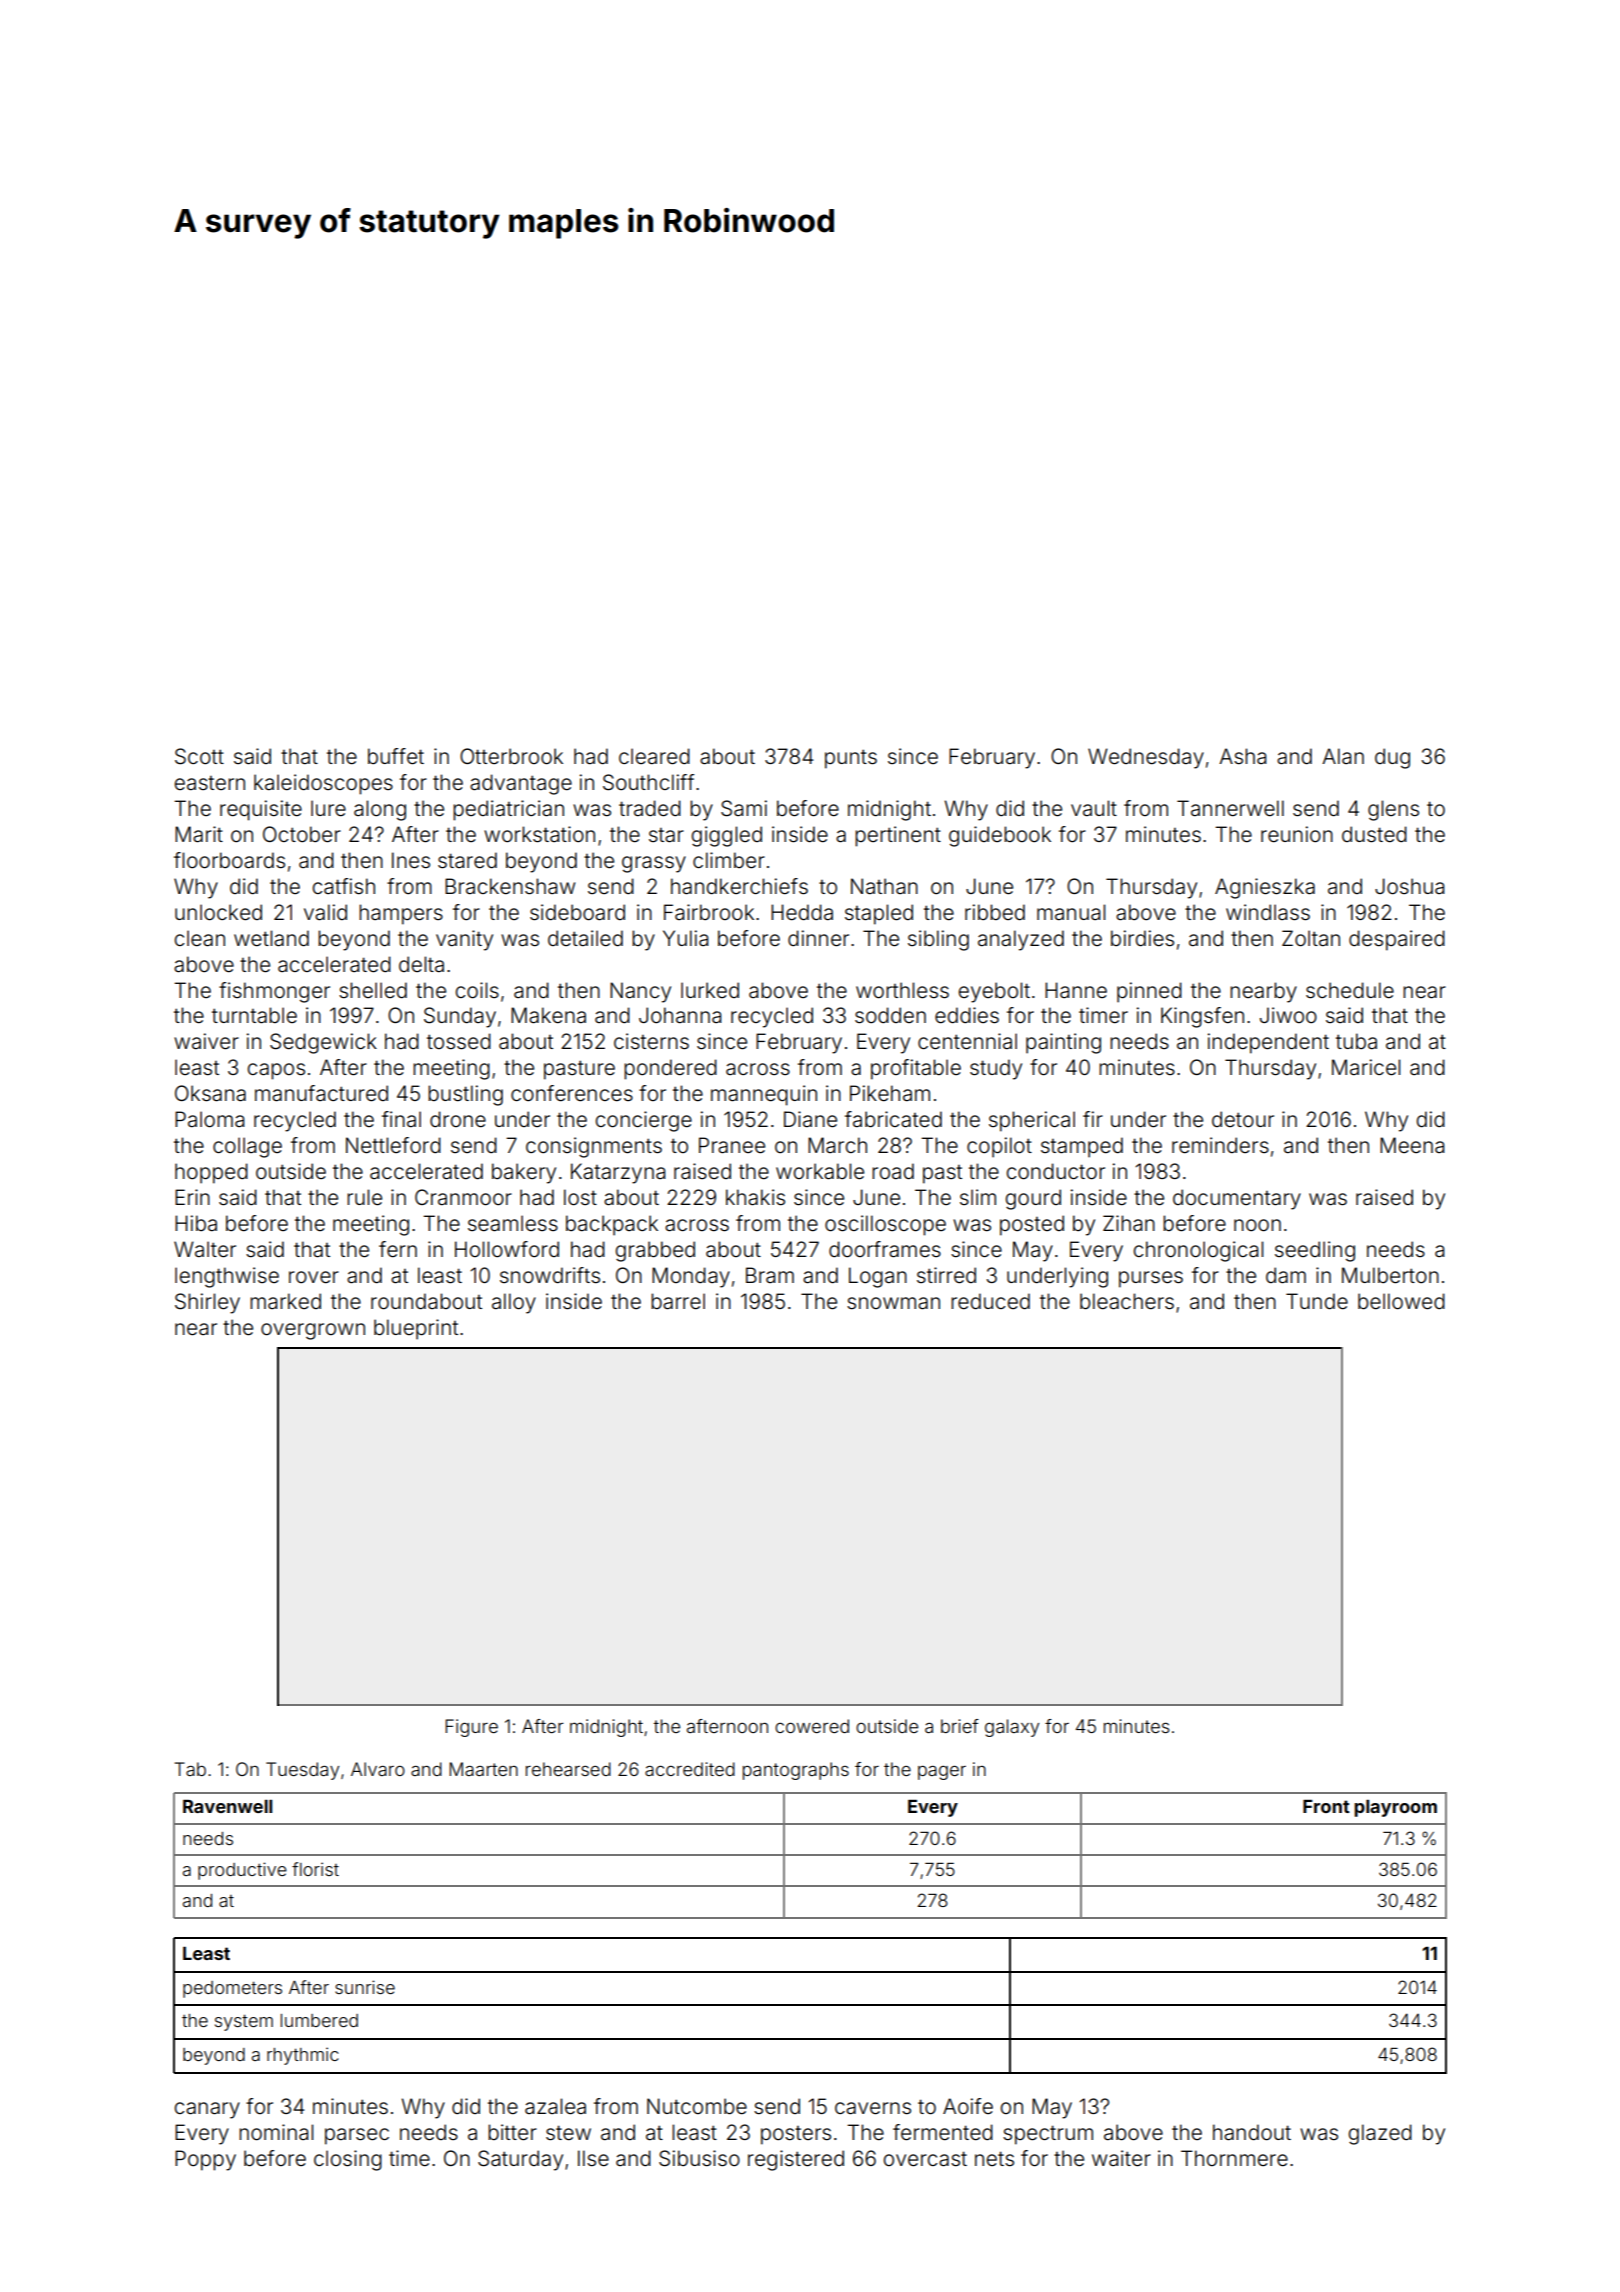 This screenshot has height=2292, width=1620. I want to click on reduced, so click(990, 1301).
